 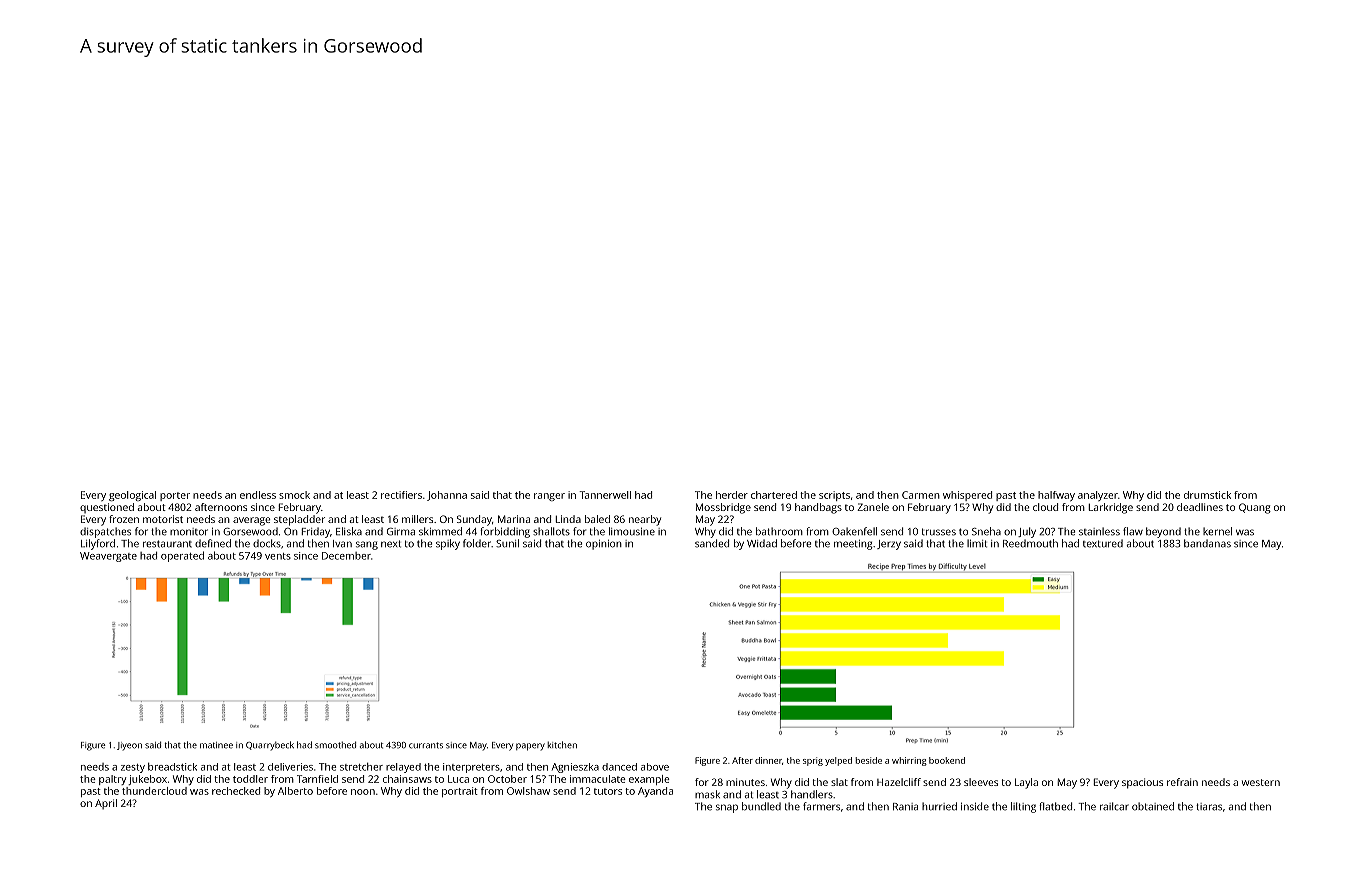 What do you see at coordinates (977, 543) in the screenshot?
I see `limit` at bounding box center [977, 543].
